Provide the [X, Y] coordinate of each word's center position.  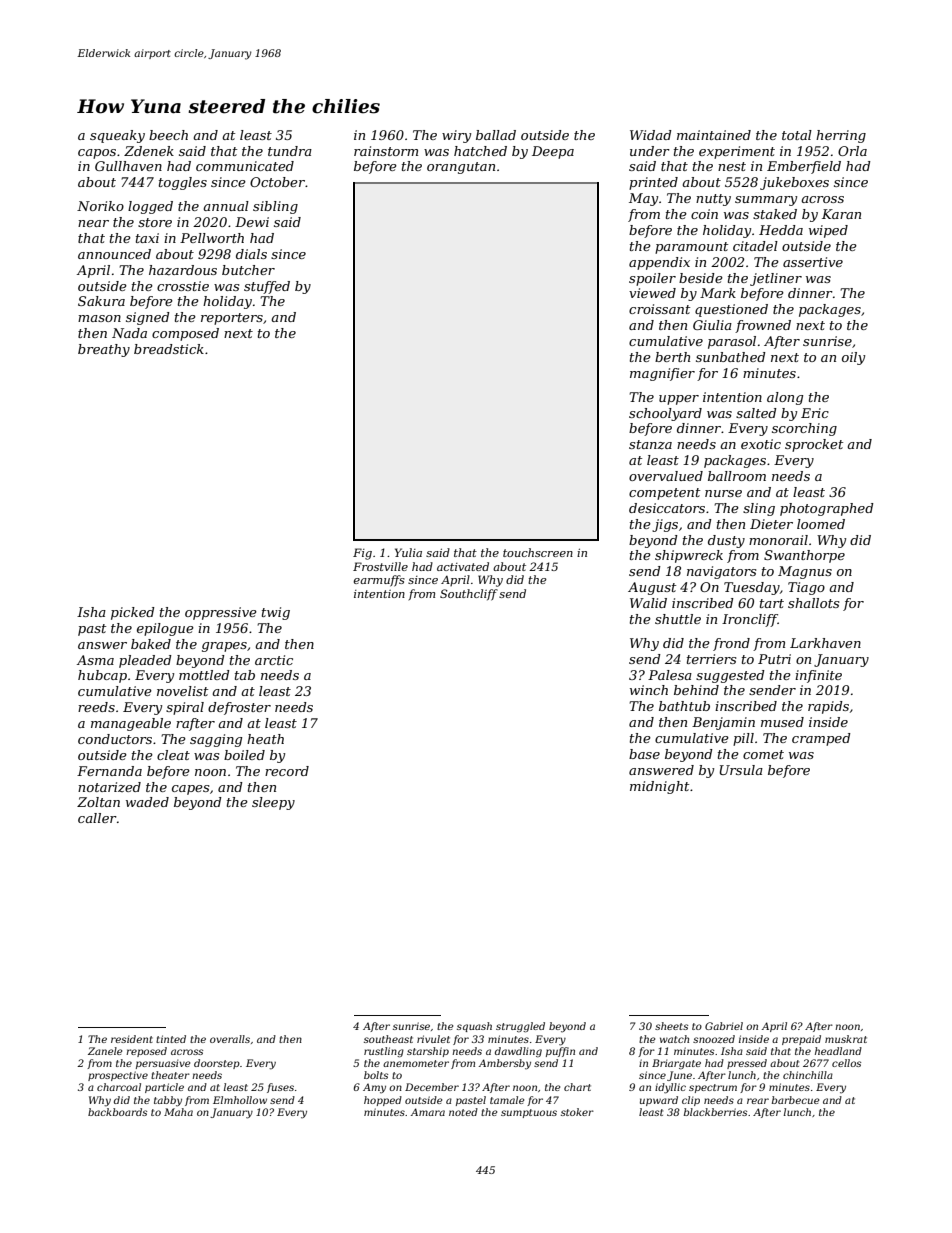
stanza [650, 445]
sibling [275, 207]
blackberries [715, 1112]
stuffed [267, 287]
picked [133, 613]
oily [853, 358]
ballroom [737, 476]
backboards [117, 1112]
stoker [577, 1112]
